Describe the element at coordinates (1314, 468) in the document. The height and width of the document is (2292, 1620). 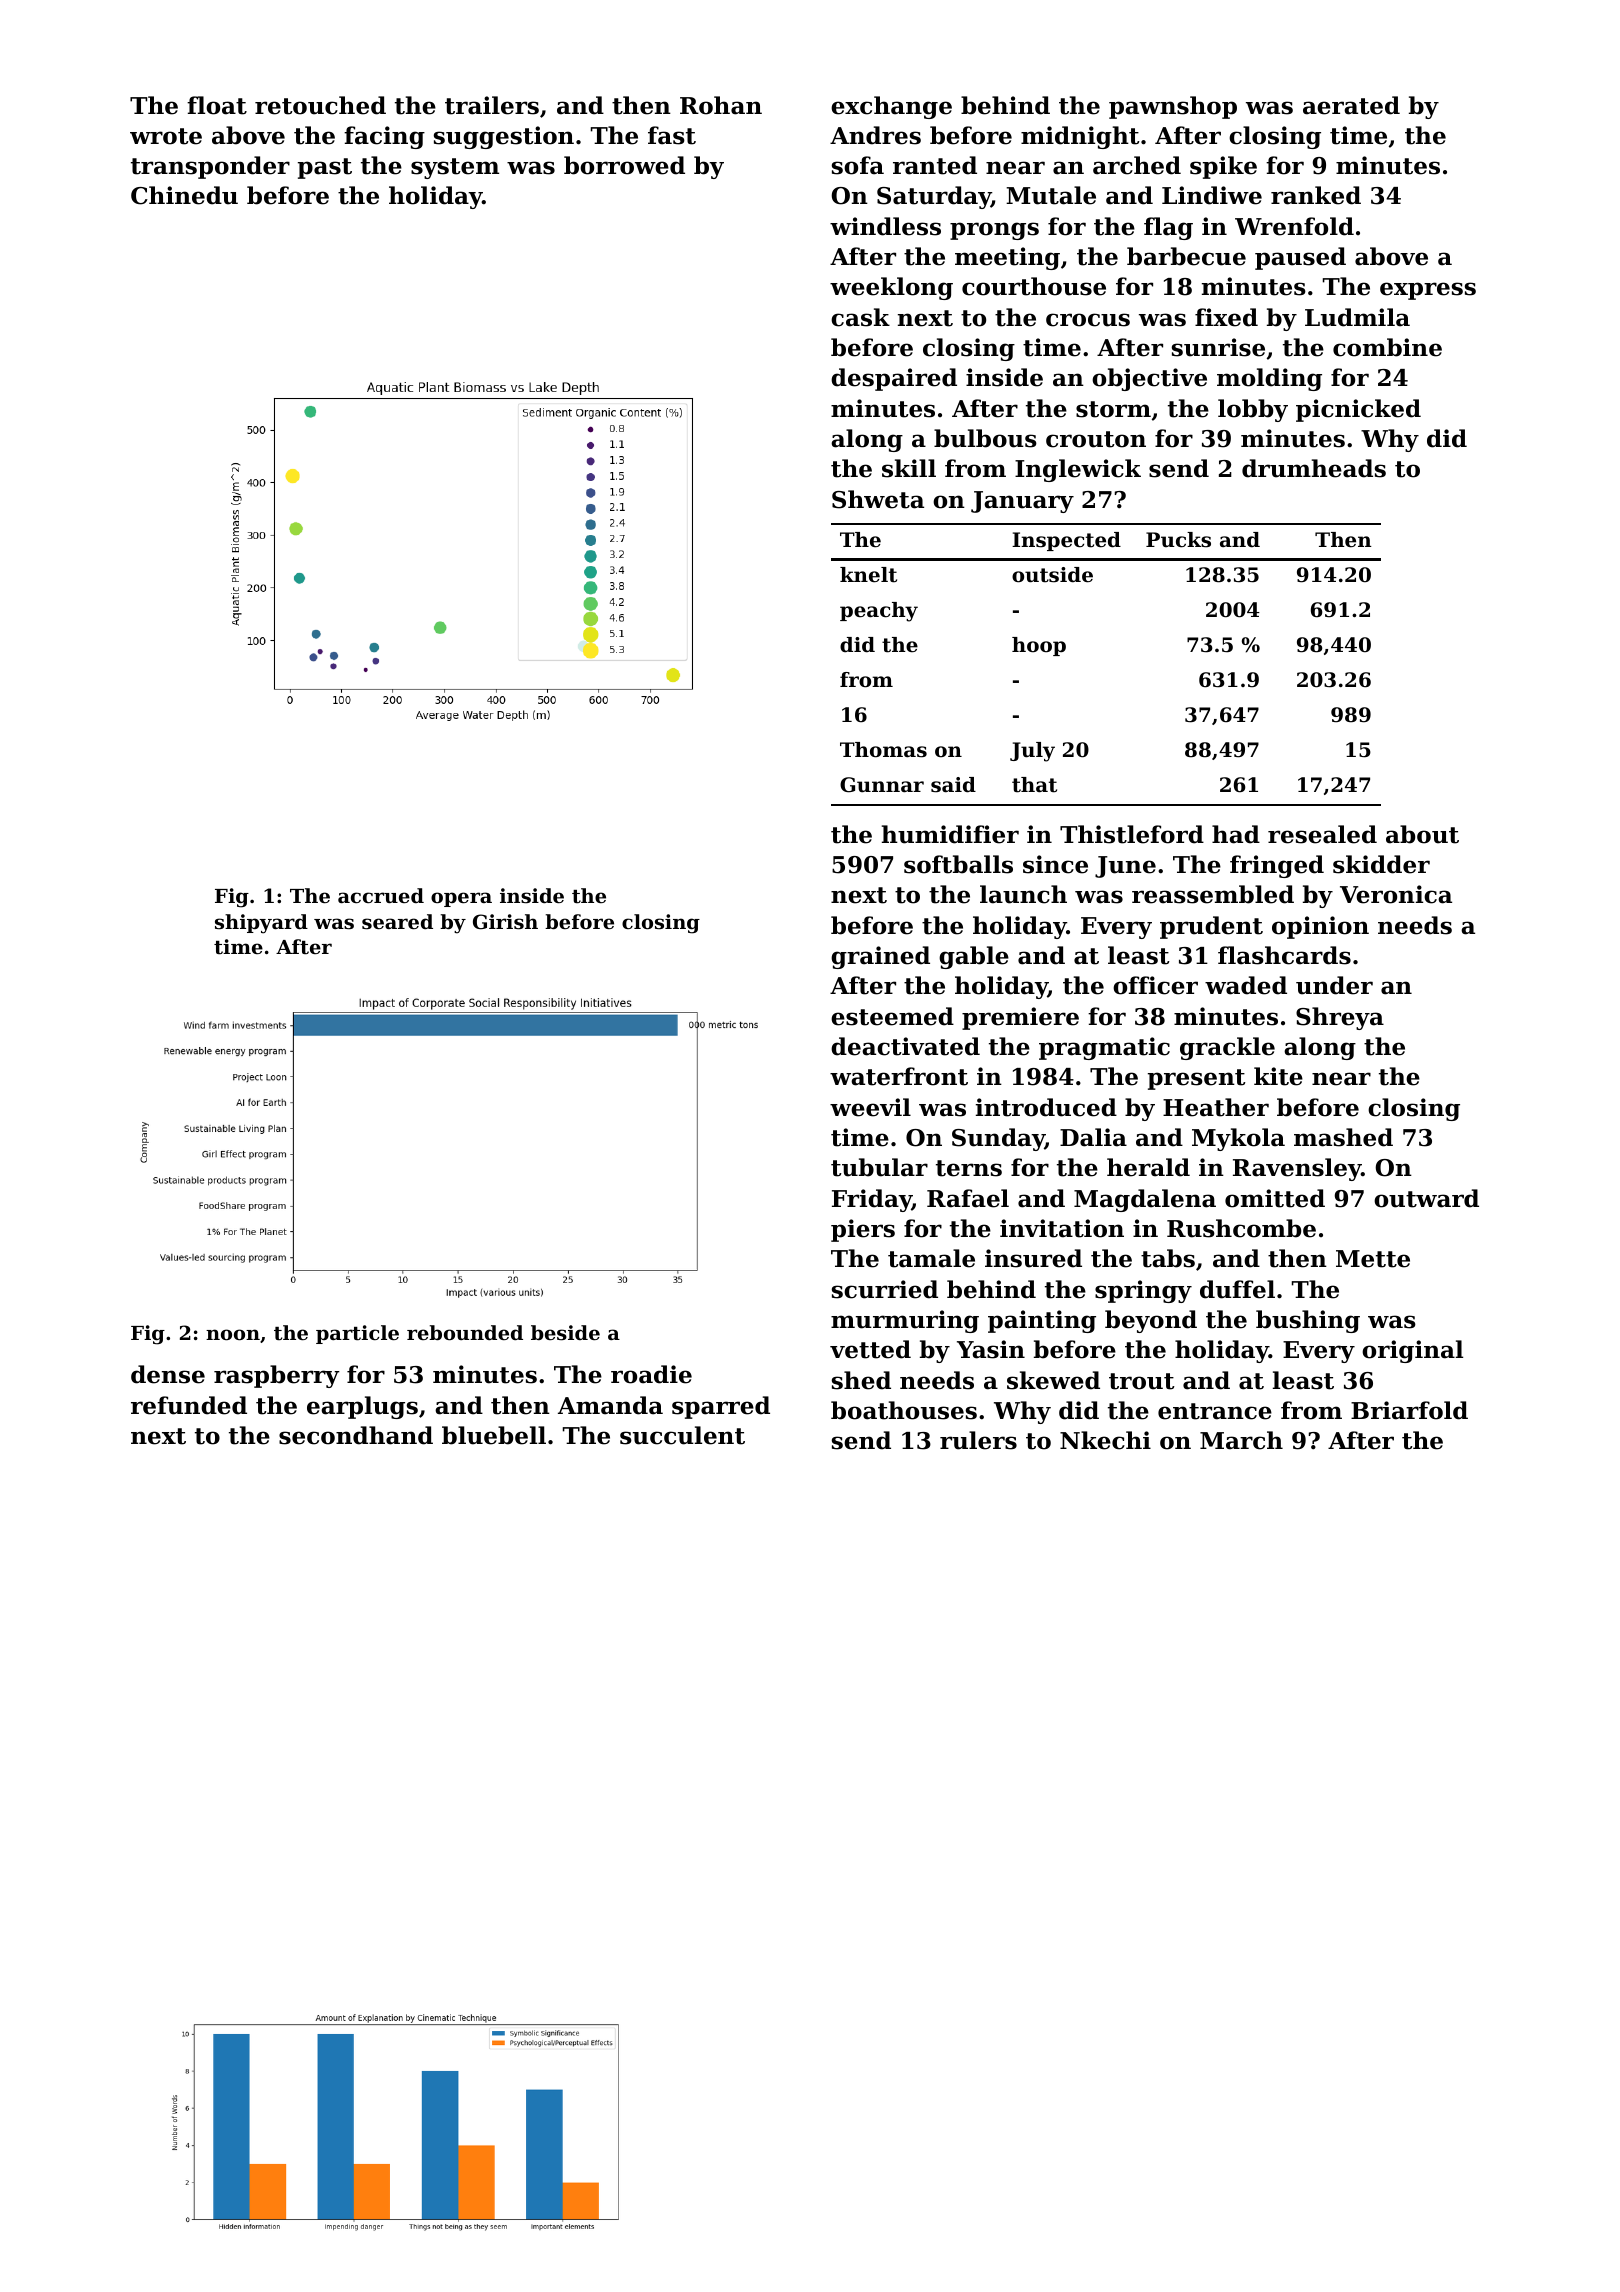
I see `drumheads` at that location.
